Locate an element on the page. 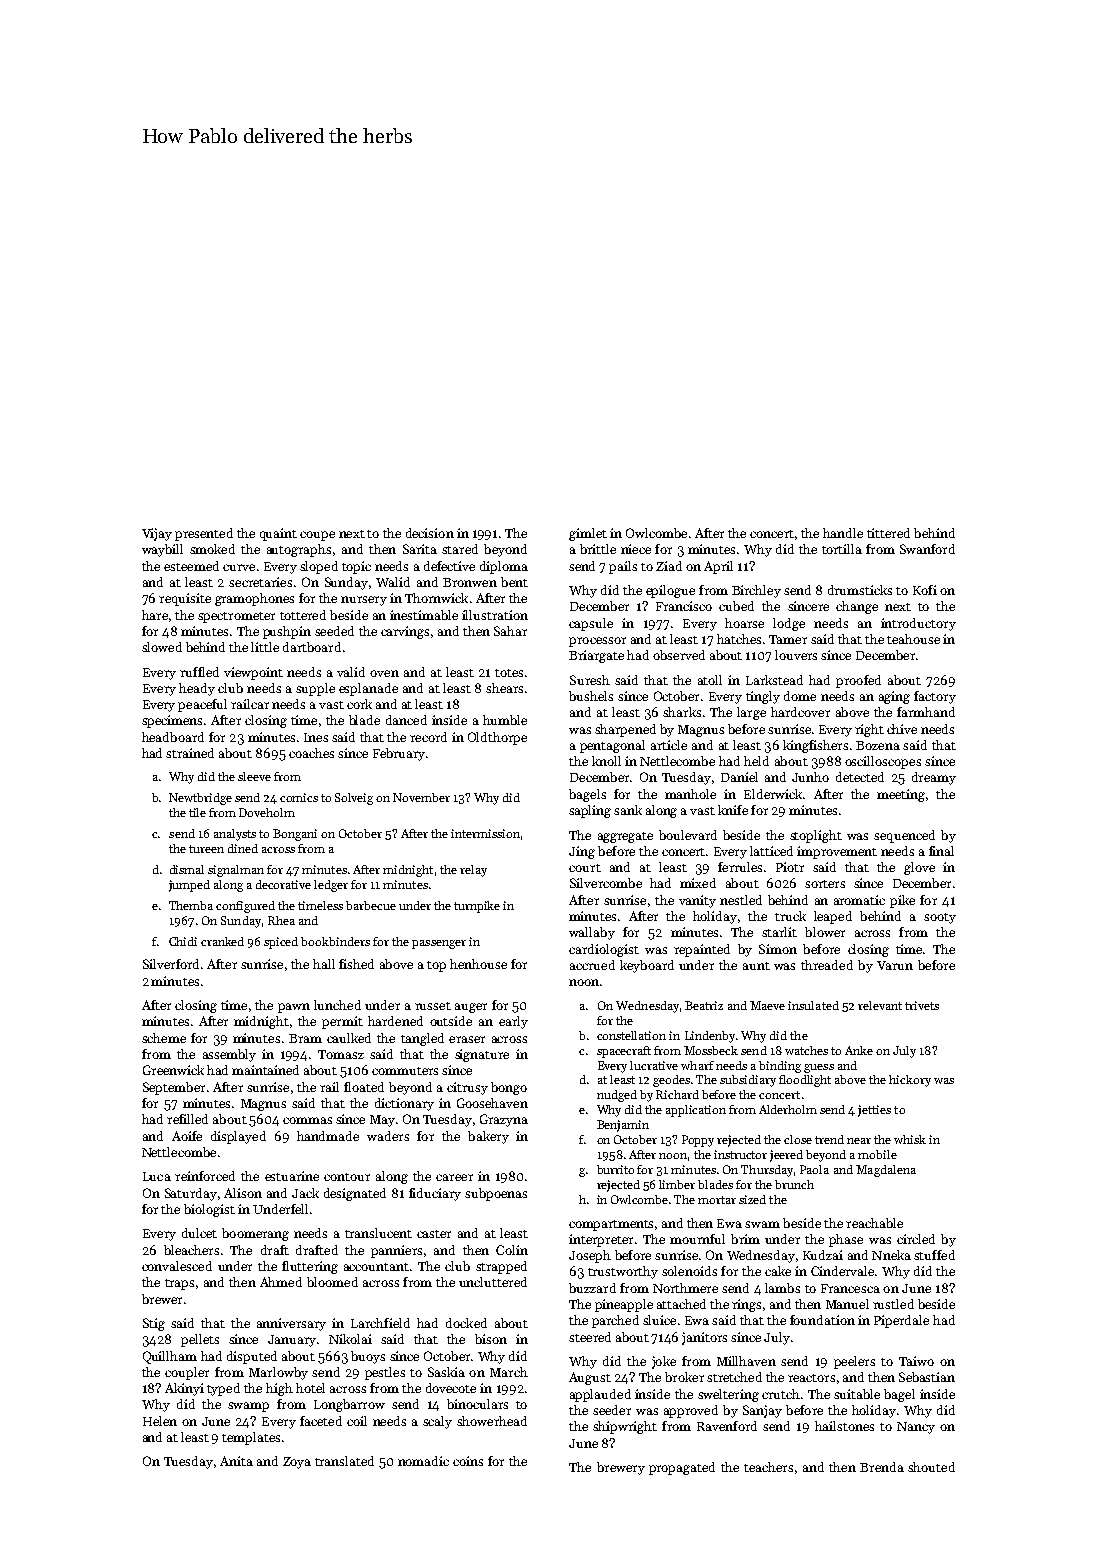  Saturday is located at coordinates (191, 1194).
